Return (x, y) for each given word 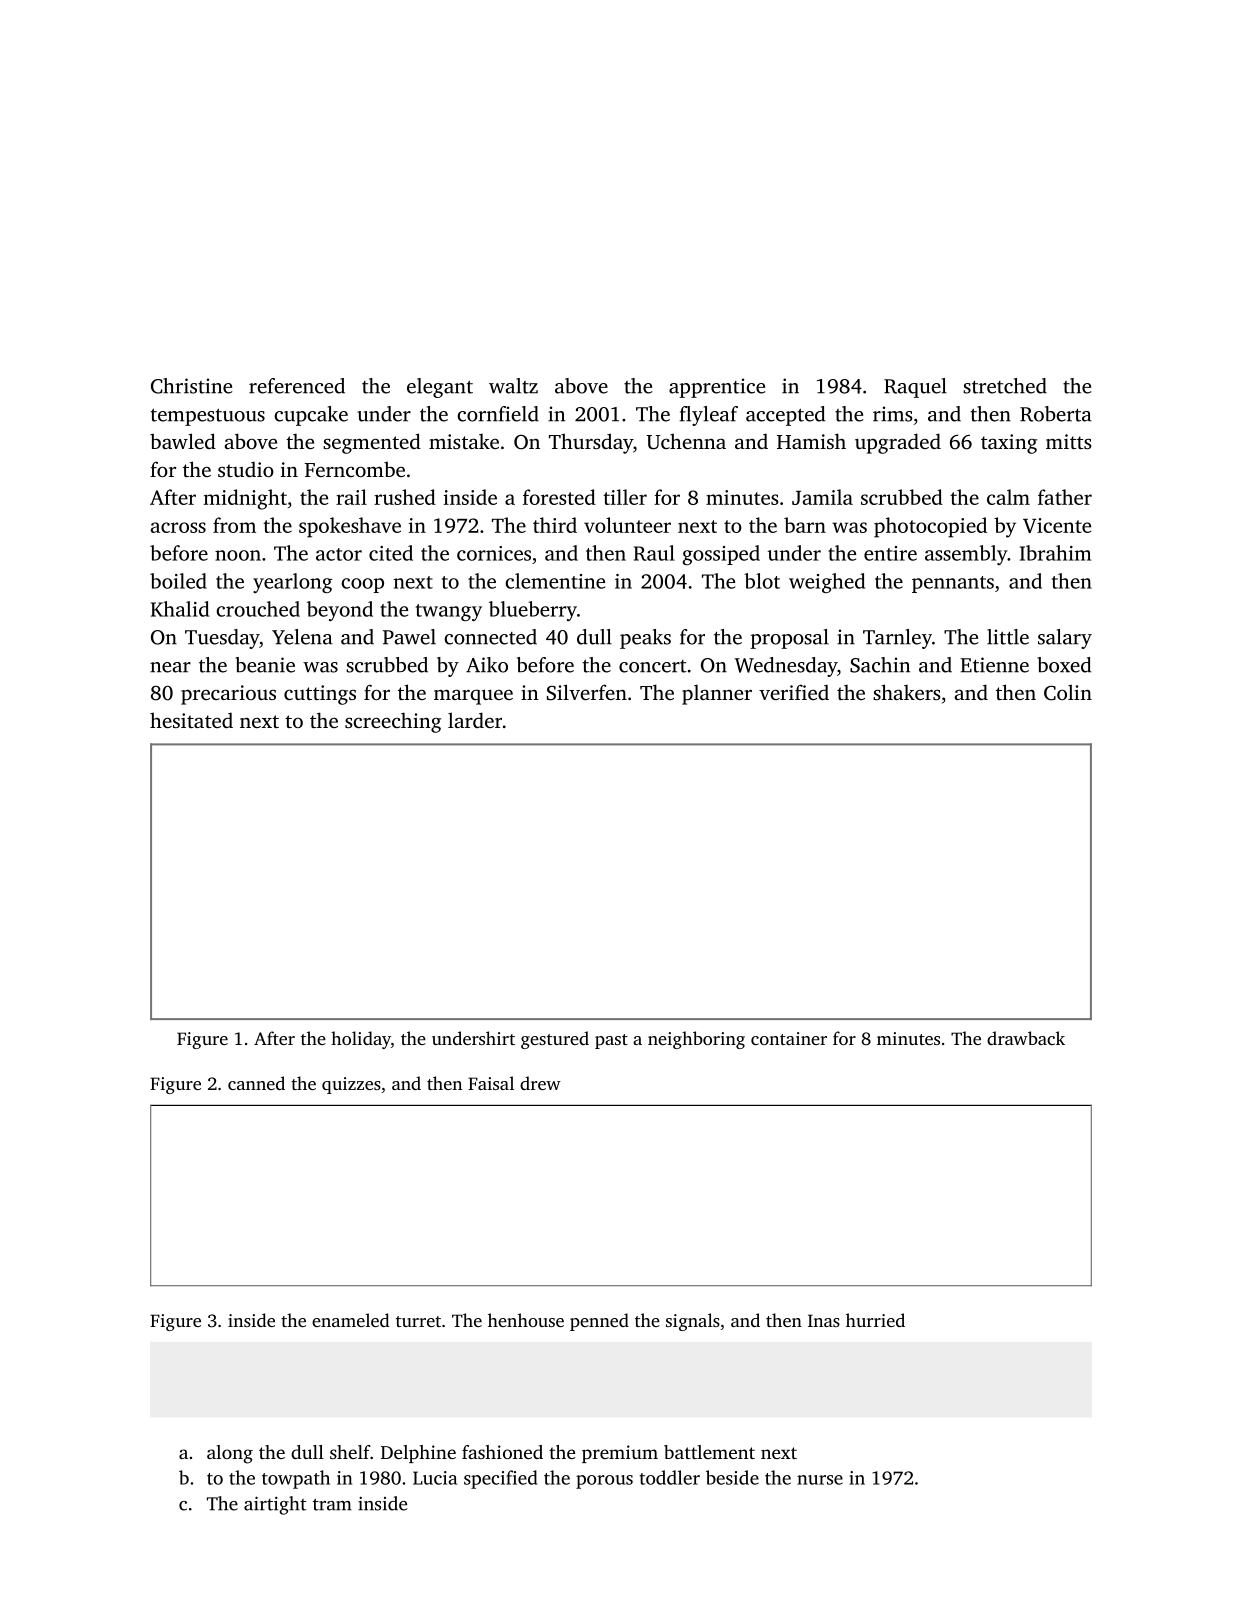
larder (475, 720)
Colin (1068, 692)
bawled (183, 441)
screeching (393, 723)
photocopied (930, 527)
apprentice (717, 388)
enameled (351, 1320)
